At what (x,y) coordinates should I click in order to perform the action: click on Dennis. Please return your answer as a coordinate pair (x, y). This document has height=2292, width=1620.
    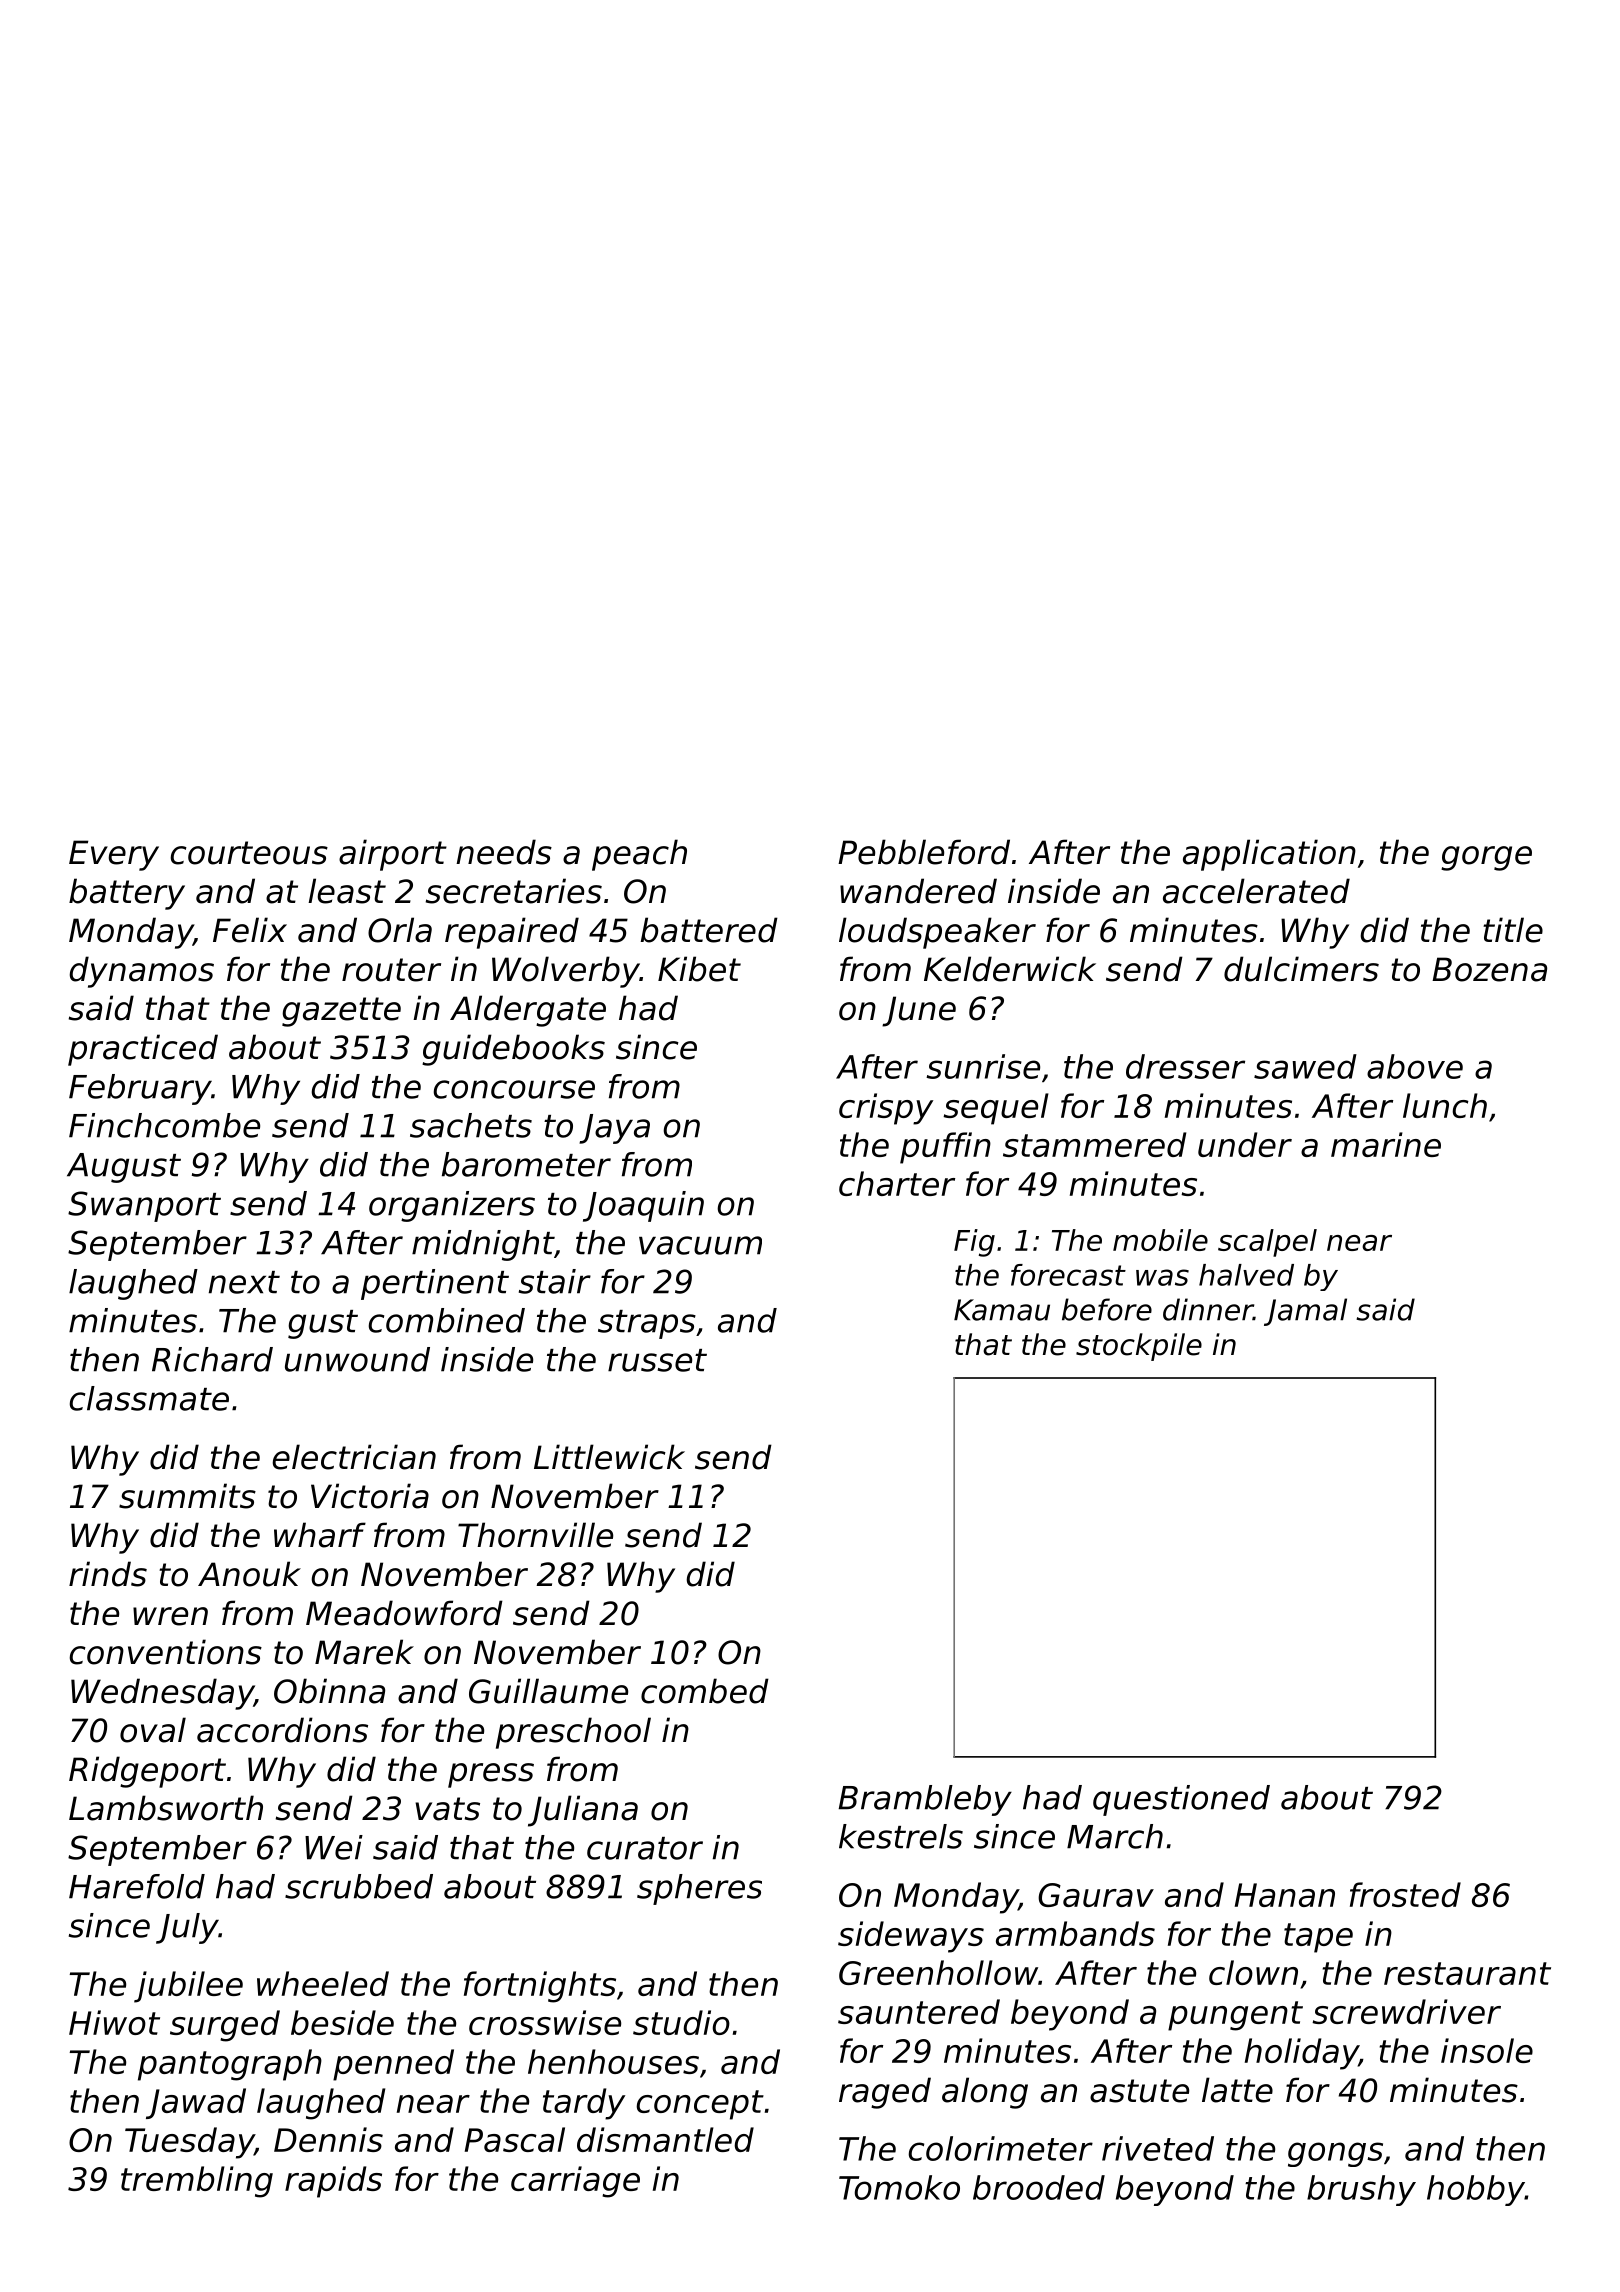
    Looking at the image, I should click on (328, 2139).
